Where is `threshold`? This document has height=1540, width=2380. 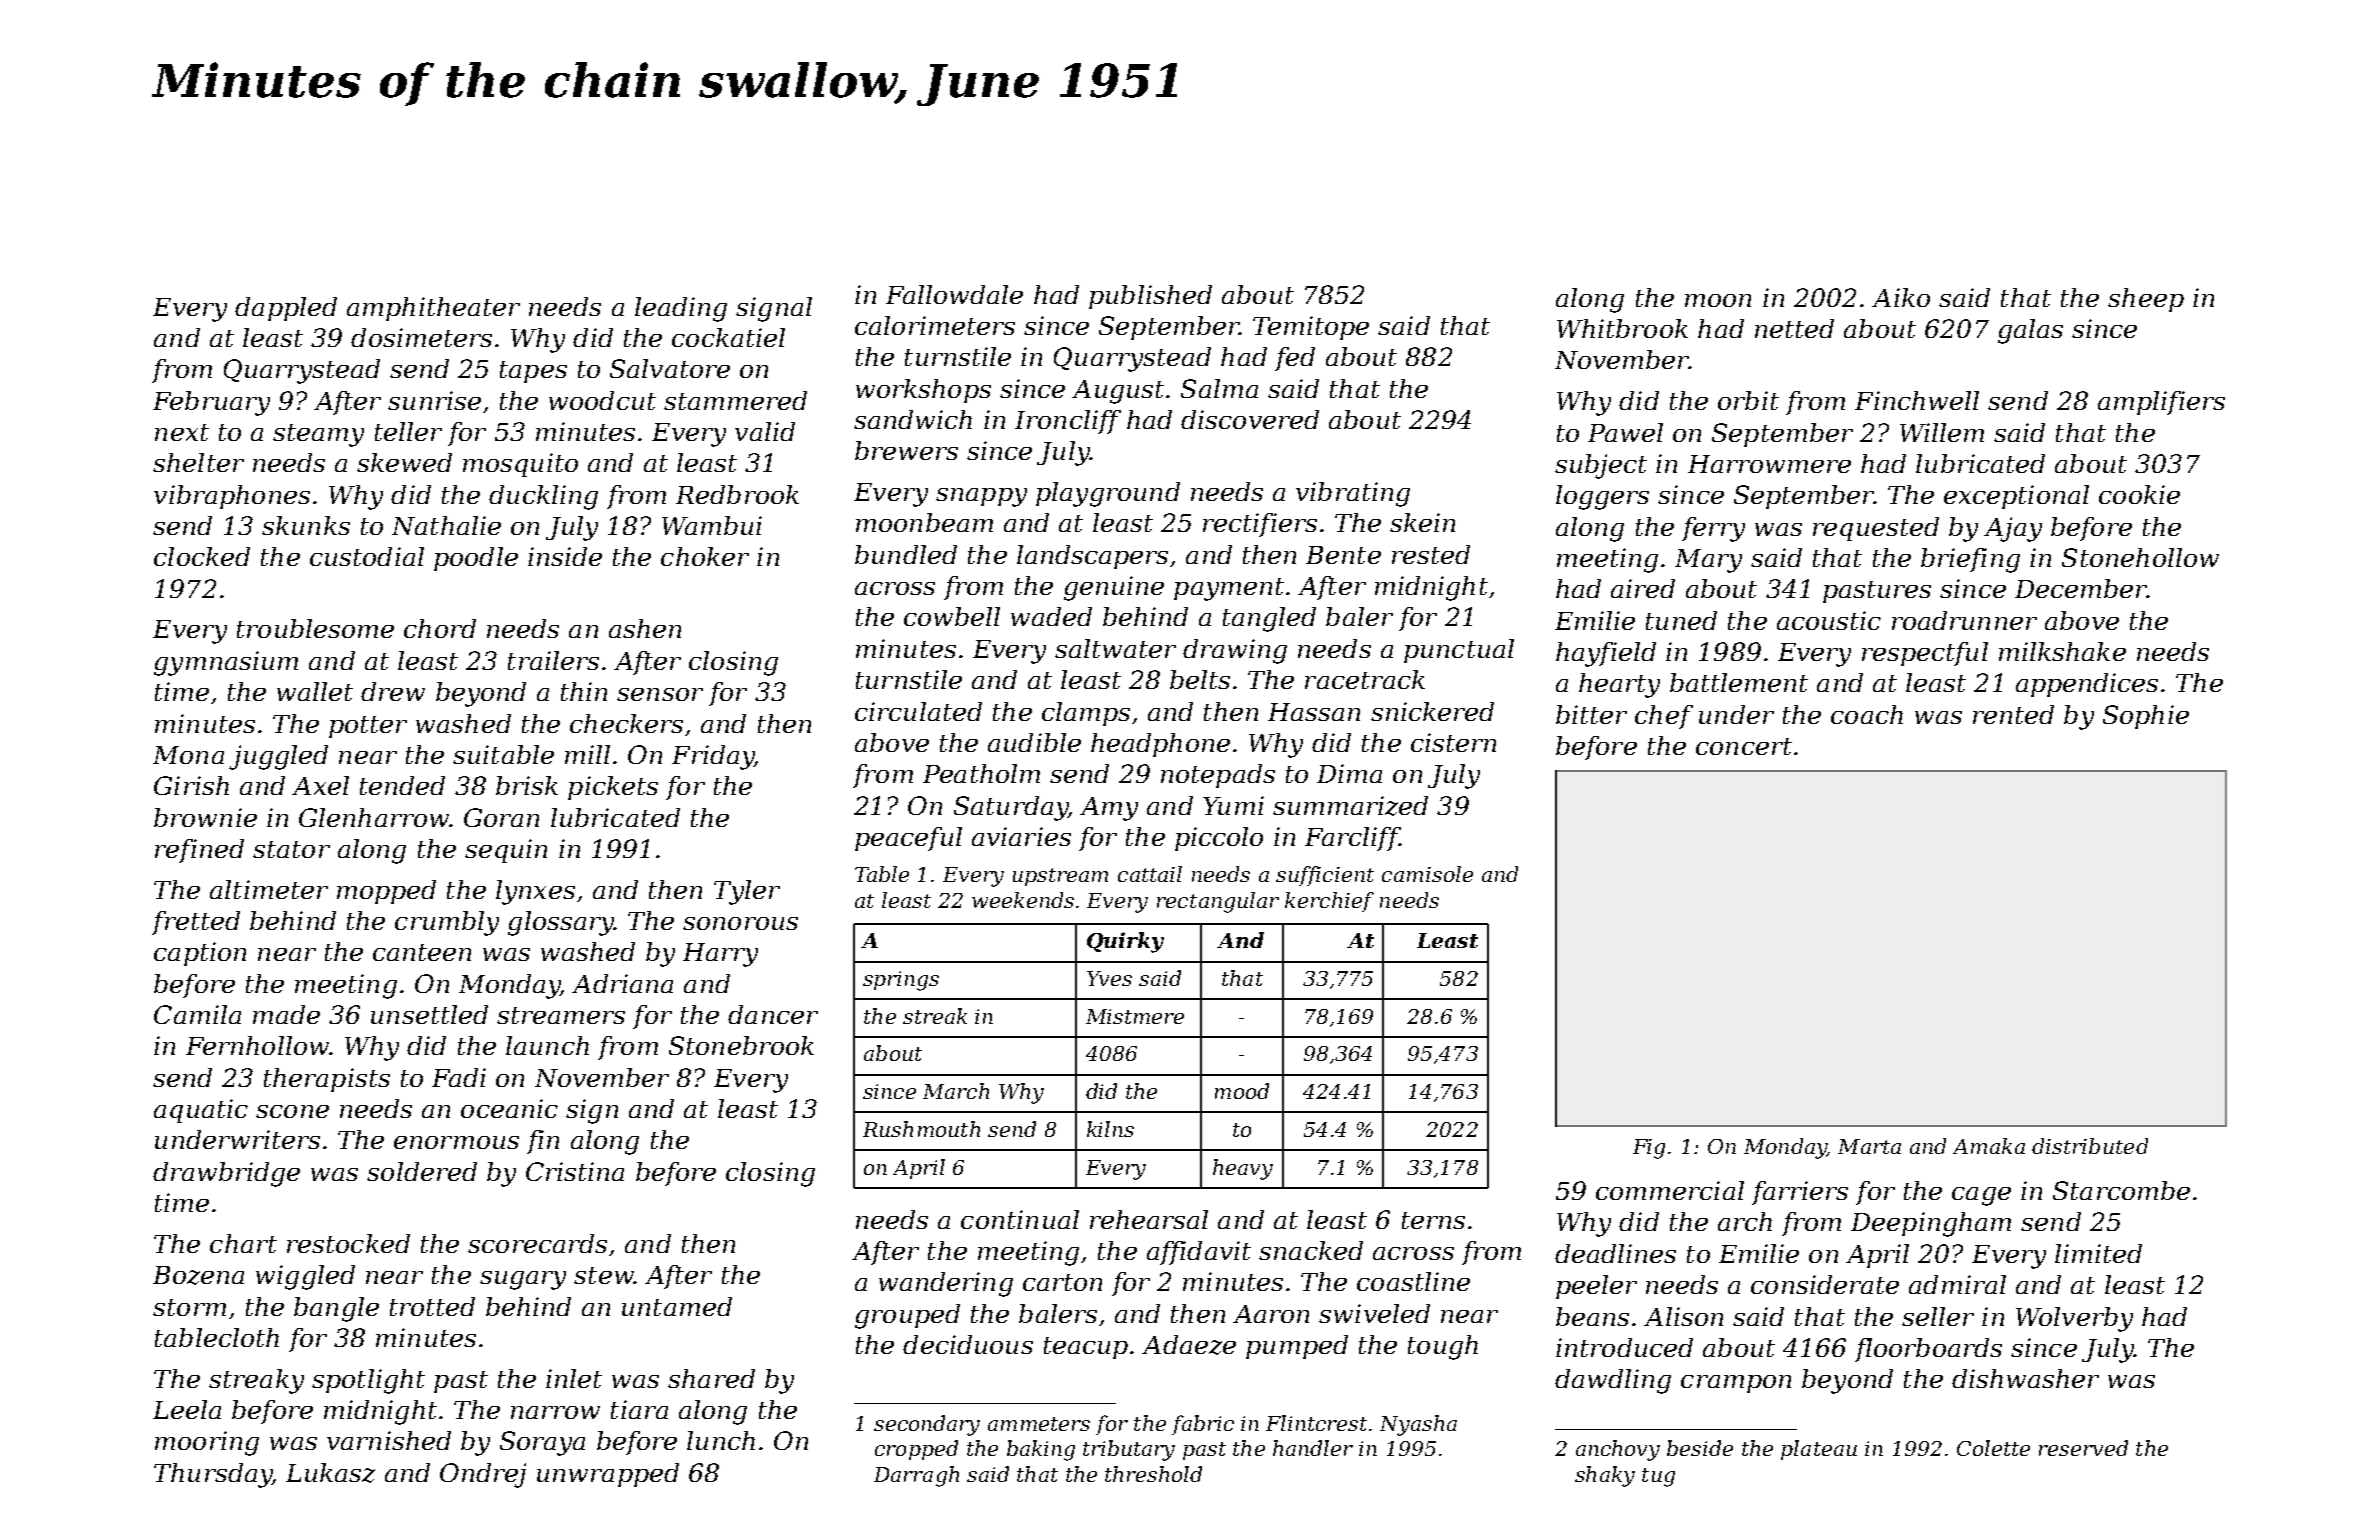
threshold is located at coordinates (1153, 1474).
